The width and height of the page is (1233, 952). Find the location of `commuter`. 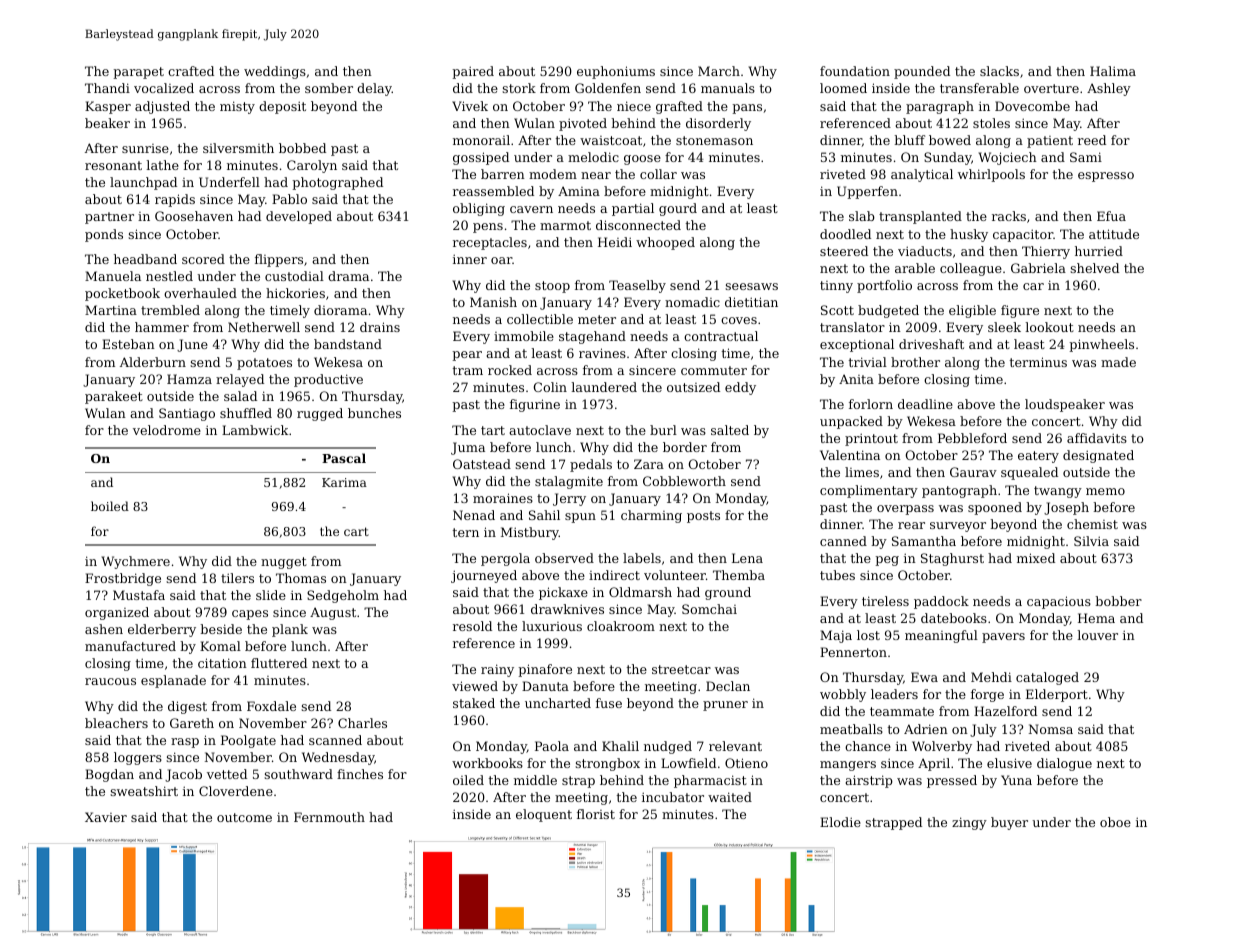

commuter is located at coordinates (714, 370).
